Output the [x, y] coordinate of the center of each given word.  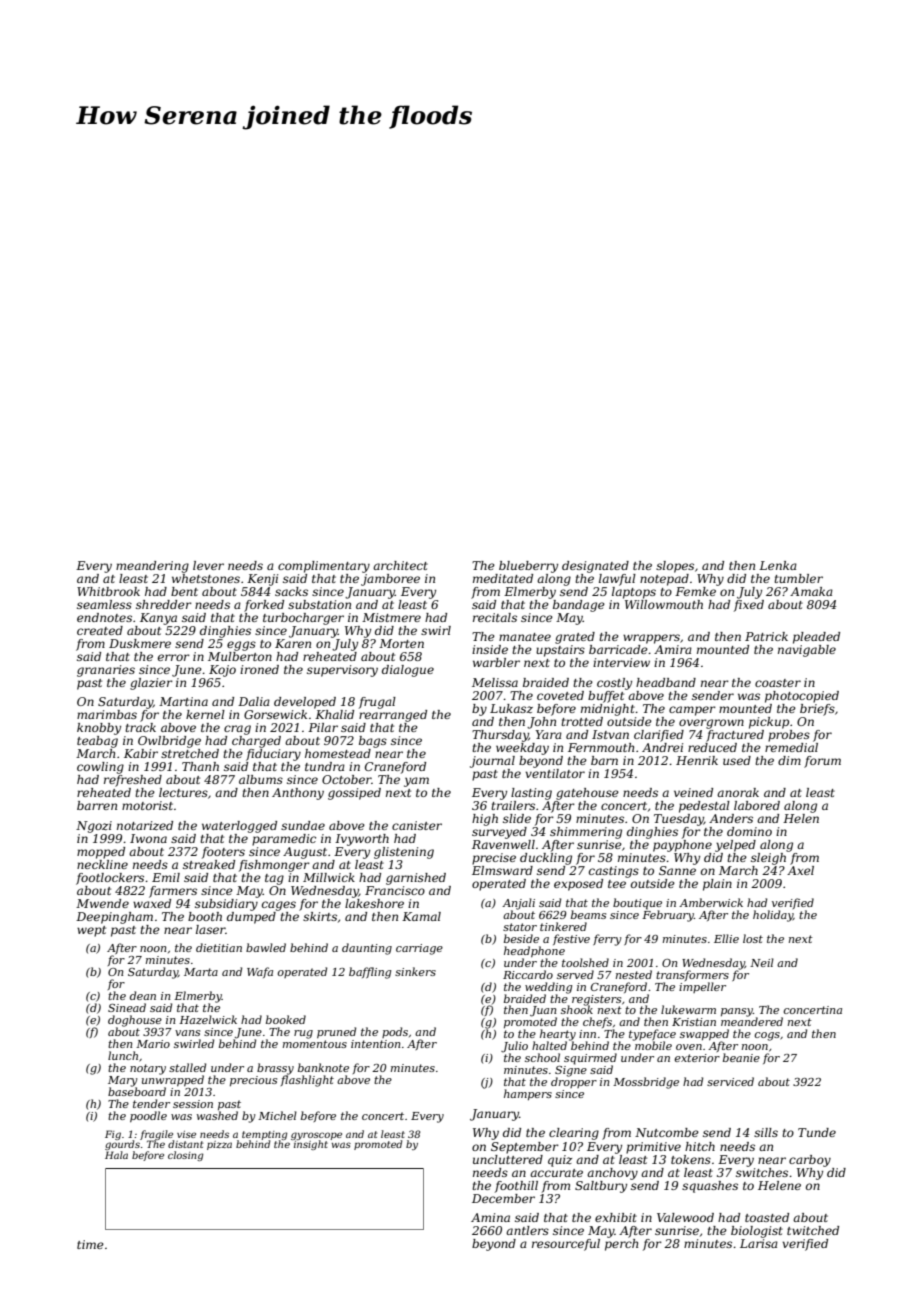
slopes [675, 567]
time [90, 1244]
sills [766, 1132]
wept [91, 931]
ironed [259, 669]
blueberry [528, 567]
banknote [323, 1067]
